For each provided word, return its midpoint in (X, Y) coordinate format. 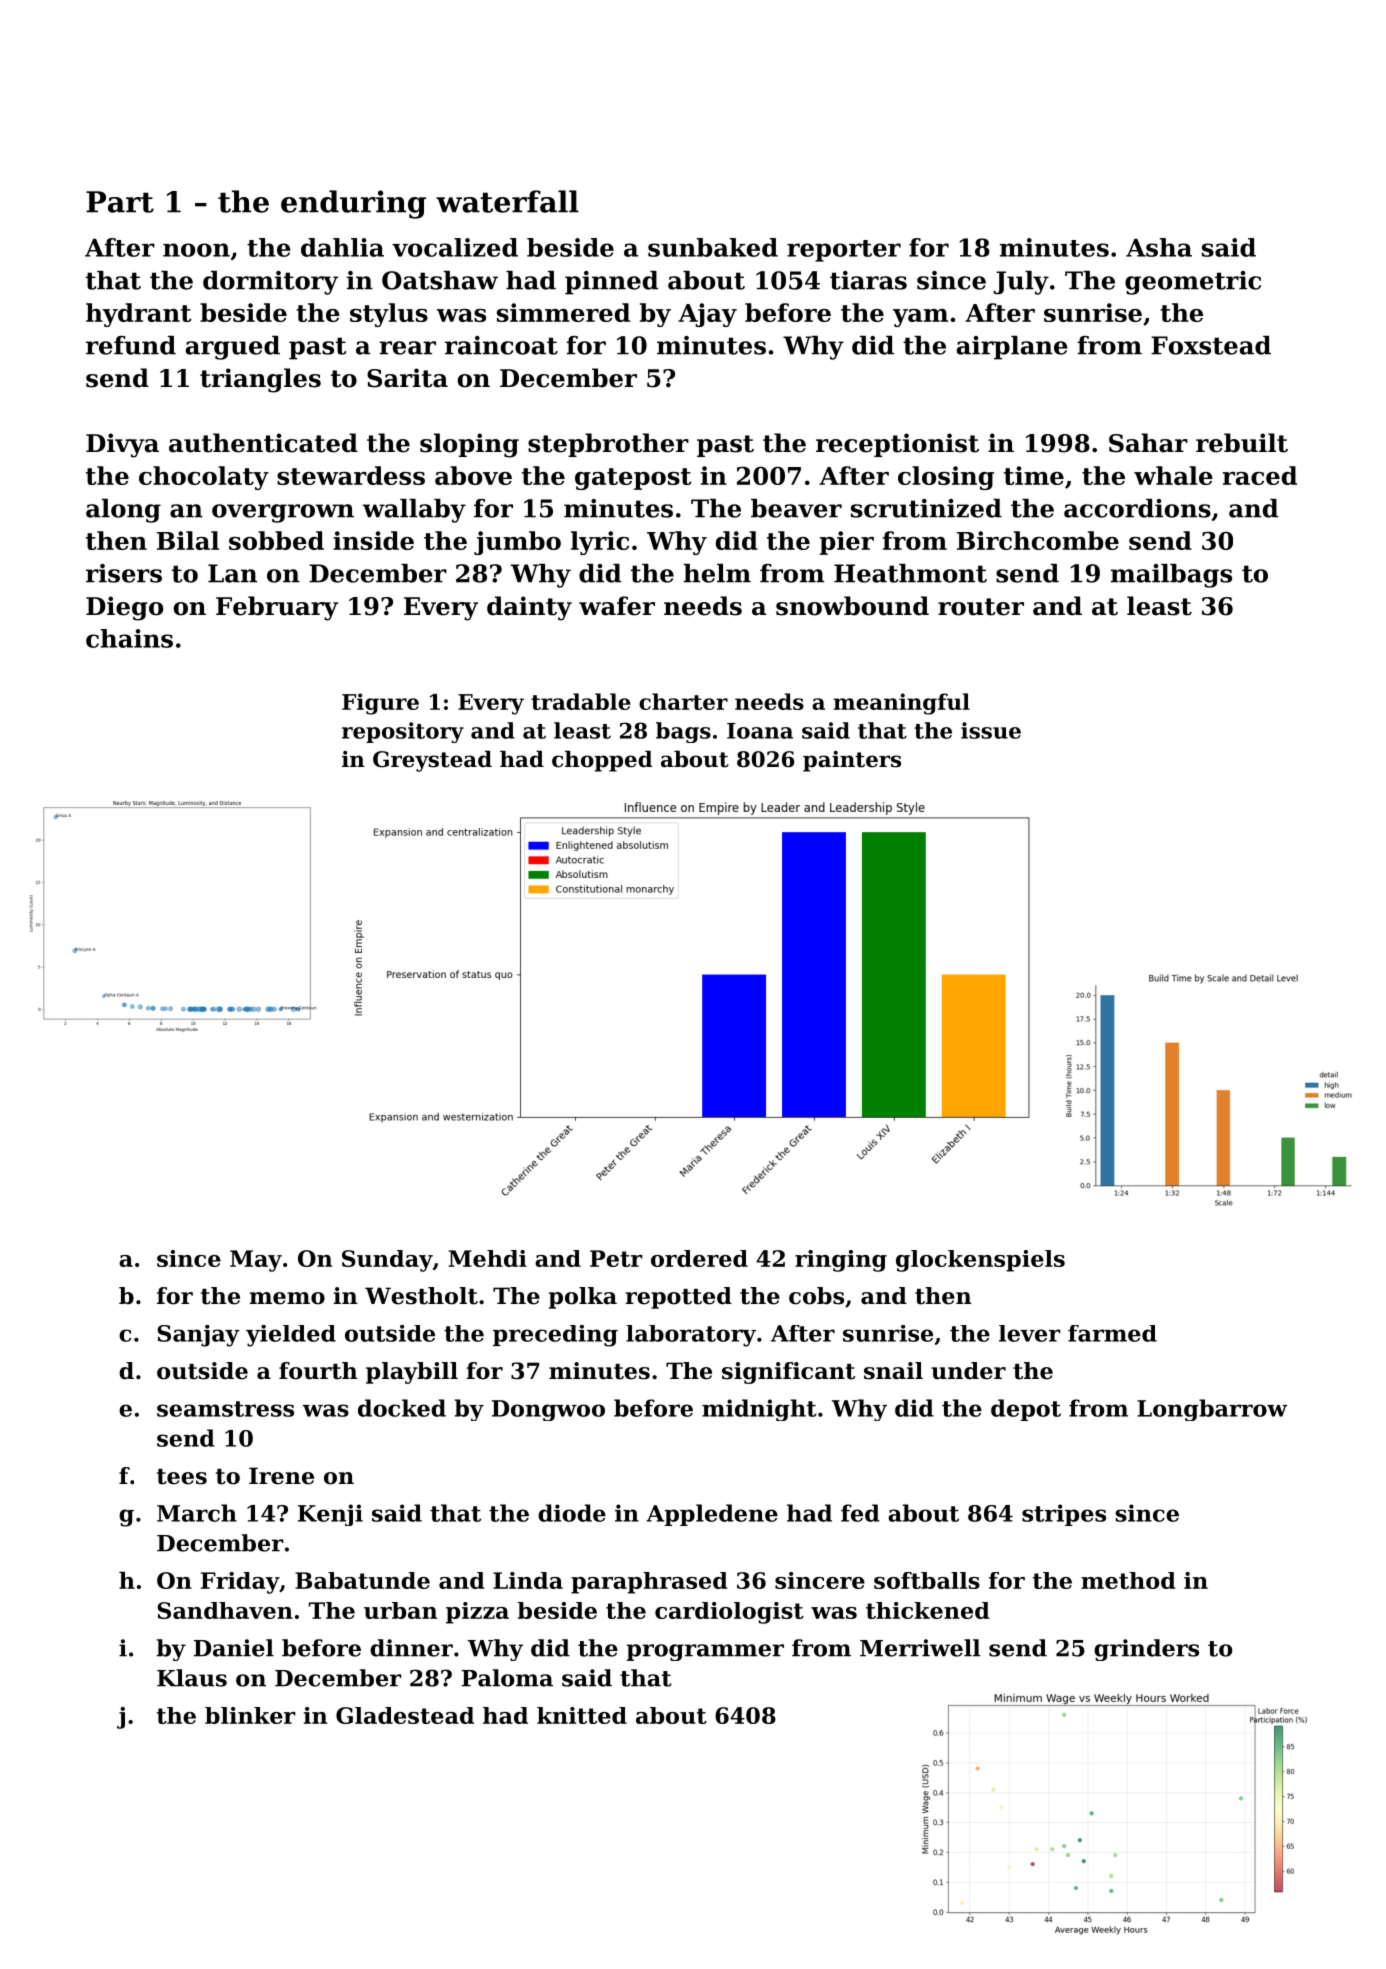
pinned (611, 283)
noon (196, 250)
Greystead (432, 761)
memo (287, 1298)
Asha (1159, 247)
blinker (250, 1715)
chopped (602, 761)
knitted (582, 1715)
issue (991, 730)
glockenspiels (980, 1261)
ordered (699, 1258)
